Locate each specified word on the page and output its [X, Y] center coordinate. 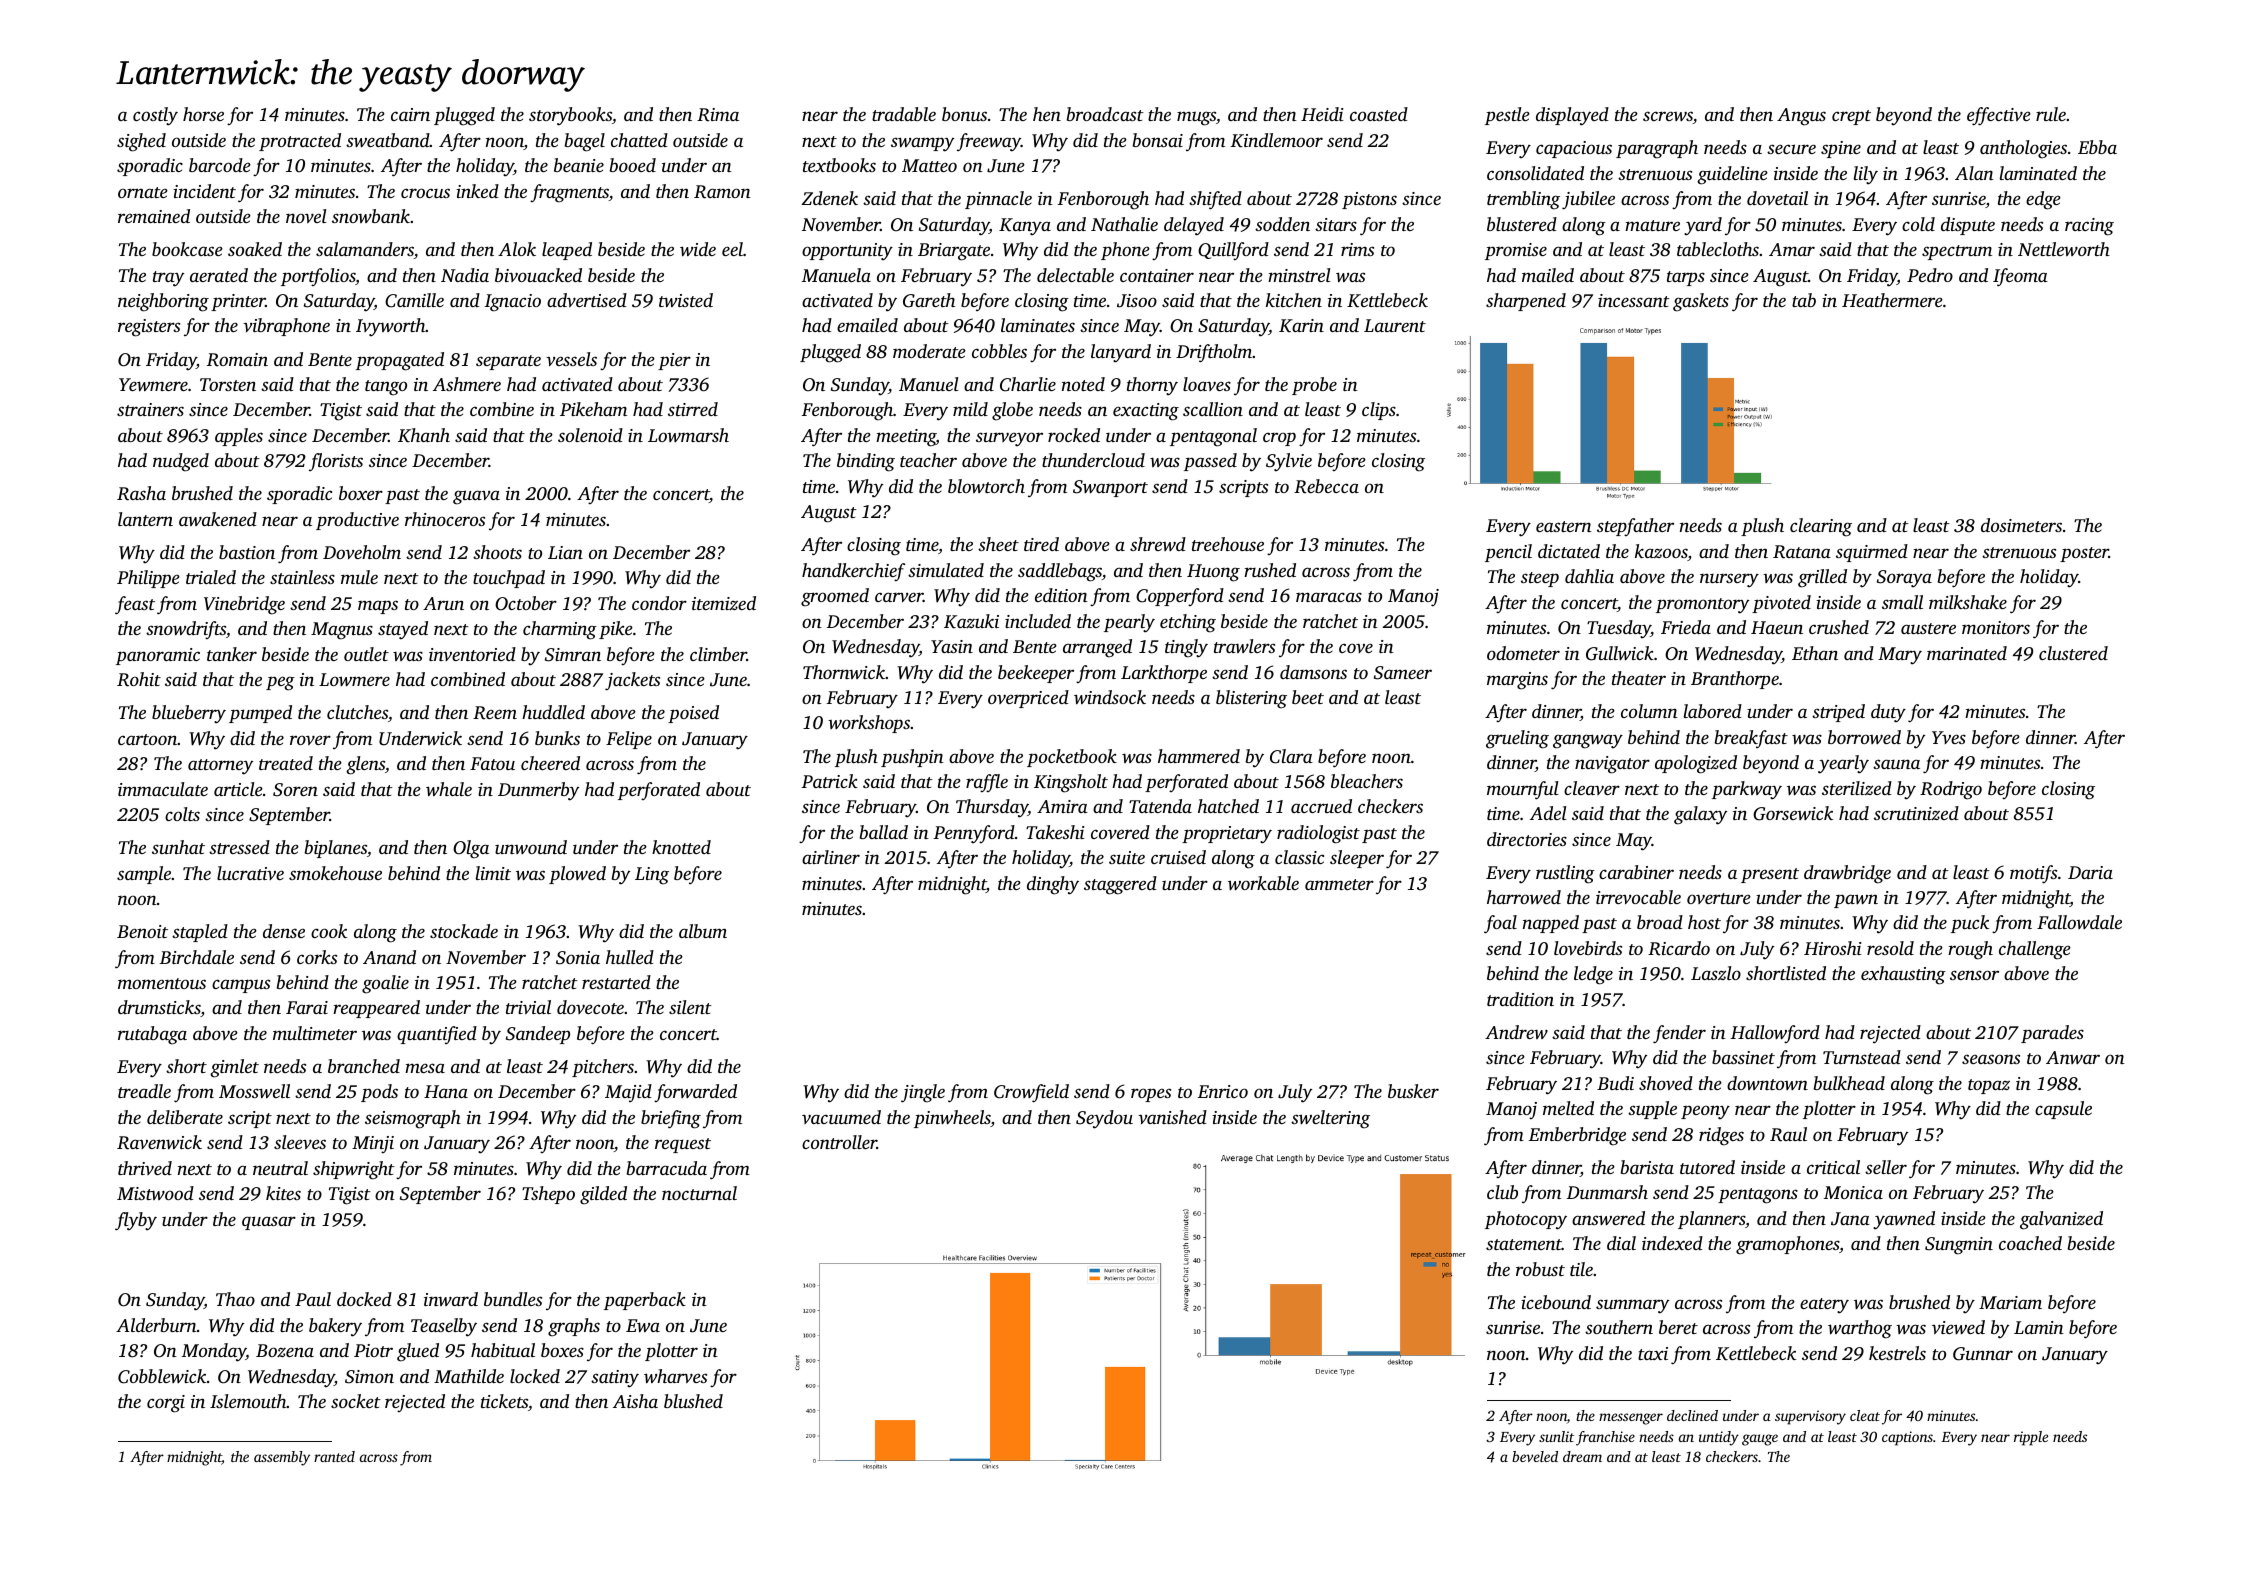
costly [155, 116]
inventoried [472, 654]
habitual [503, 1350]
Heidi [1322, 114]
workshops [869, 724]
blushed [693, 1401]
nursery [1729, 580]
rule [2051, 114]
